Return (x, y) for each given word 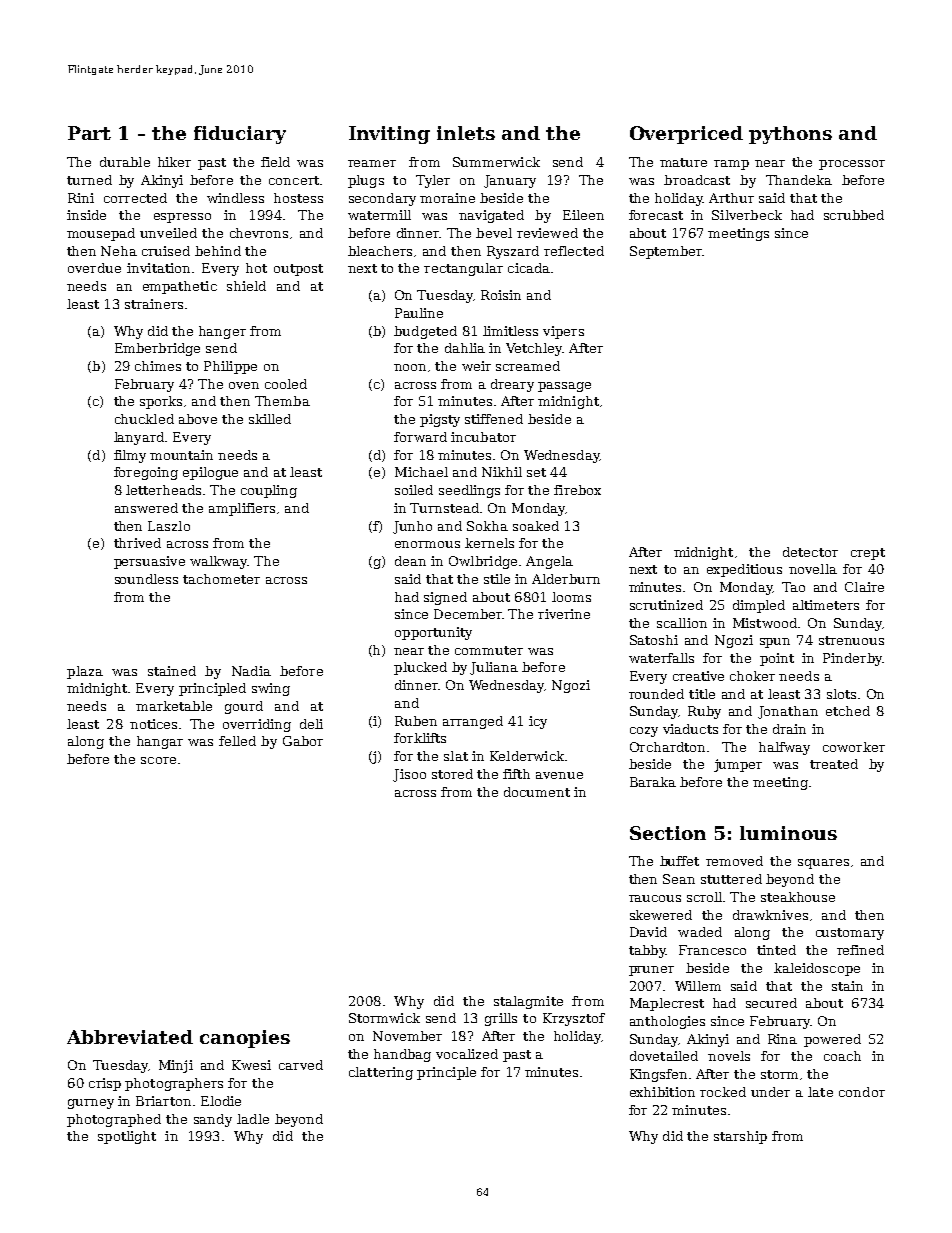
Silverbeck (747, 215)
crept (868, 554)
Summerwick (496, 162)
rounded (656, 694)
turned (89, 180)
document (537, 792)
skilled (270, 419)
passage (564, 387)
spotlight (127, 1137)
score (158, 760)
